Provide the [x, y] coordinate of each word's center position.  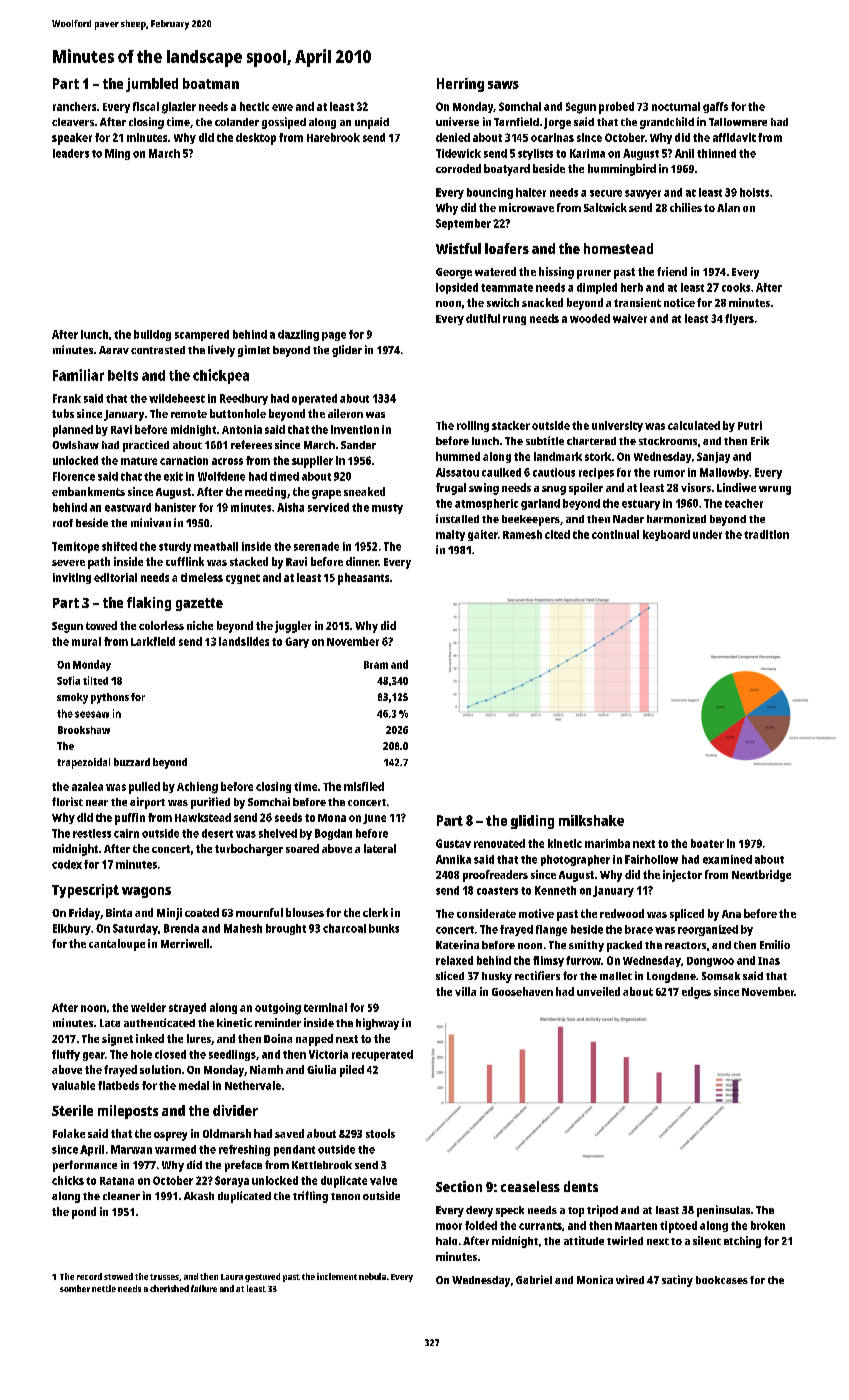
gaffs [715, 107]
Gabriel [534, 1279]
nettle [104, 1288]
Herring [460, 85]
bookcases [722, 1280]
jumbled [152, 85]
